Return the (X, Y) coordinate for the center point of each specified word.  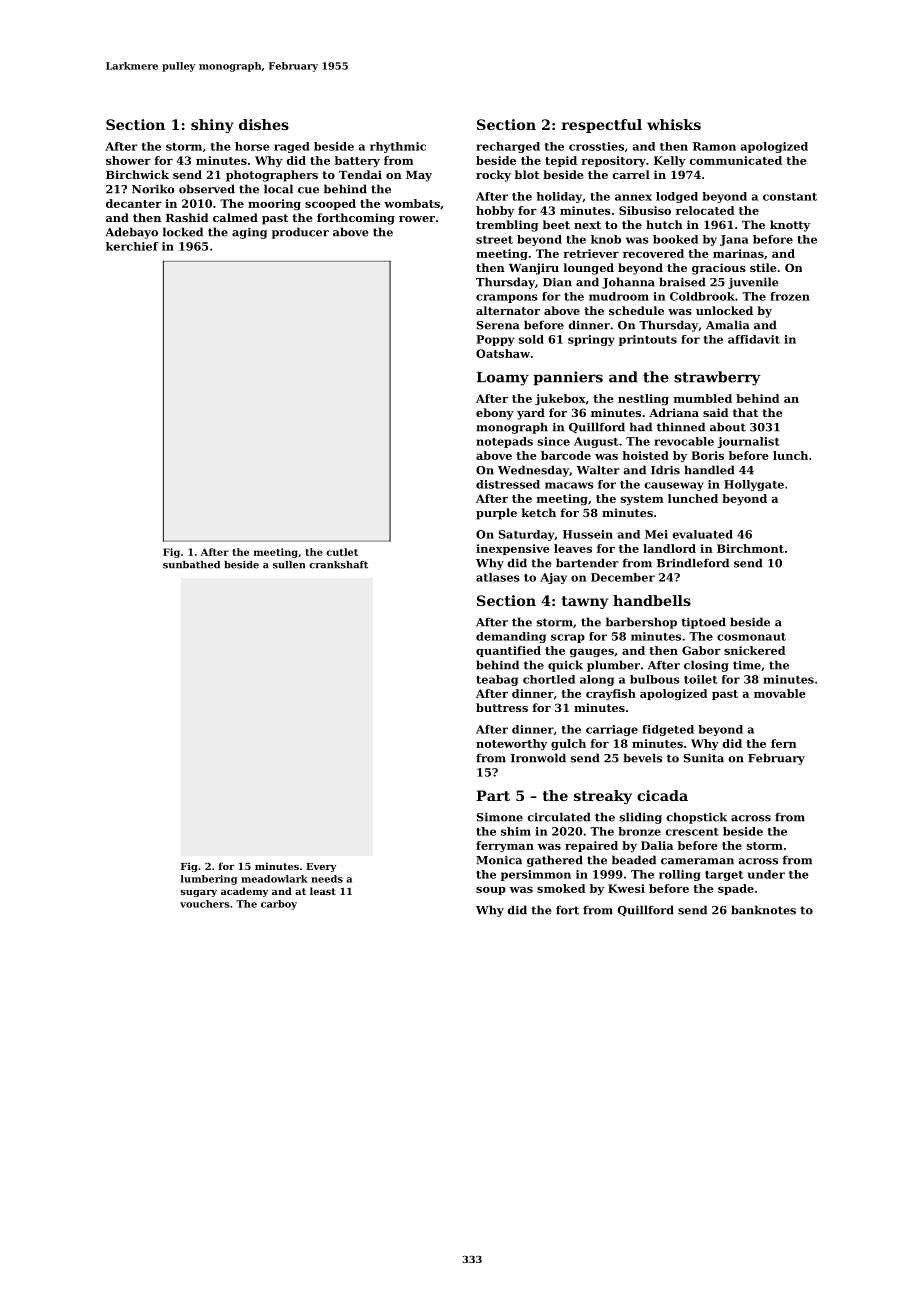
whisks (674, 124)
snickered (754, 650)
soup (491, 891)
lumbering (209, 880)
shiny (212, 126)
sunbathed (191, 565)
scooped (330, 204)
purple (496, 514)
